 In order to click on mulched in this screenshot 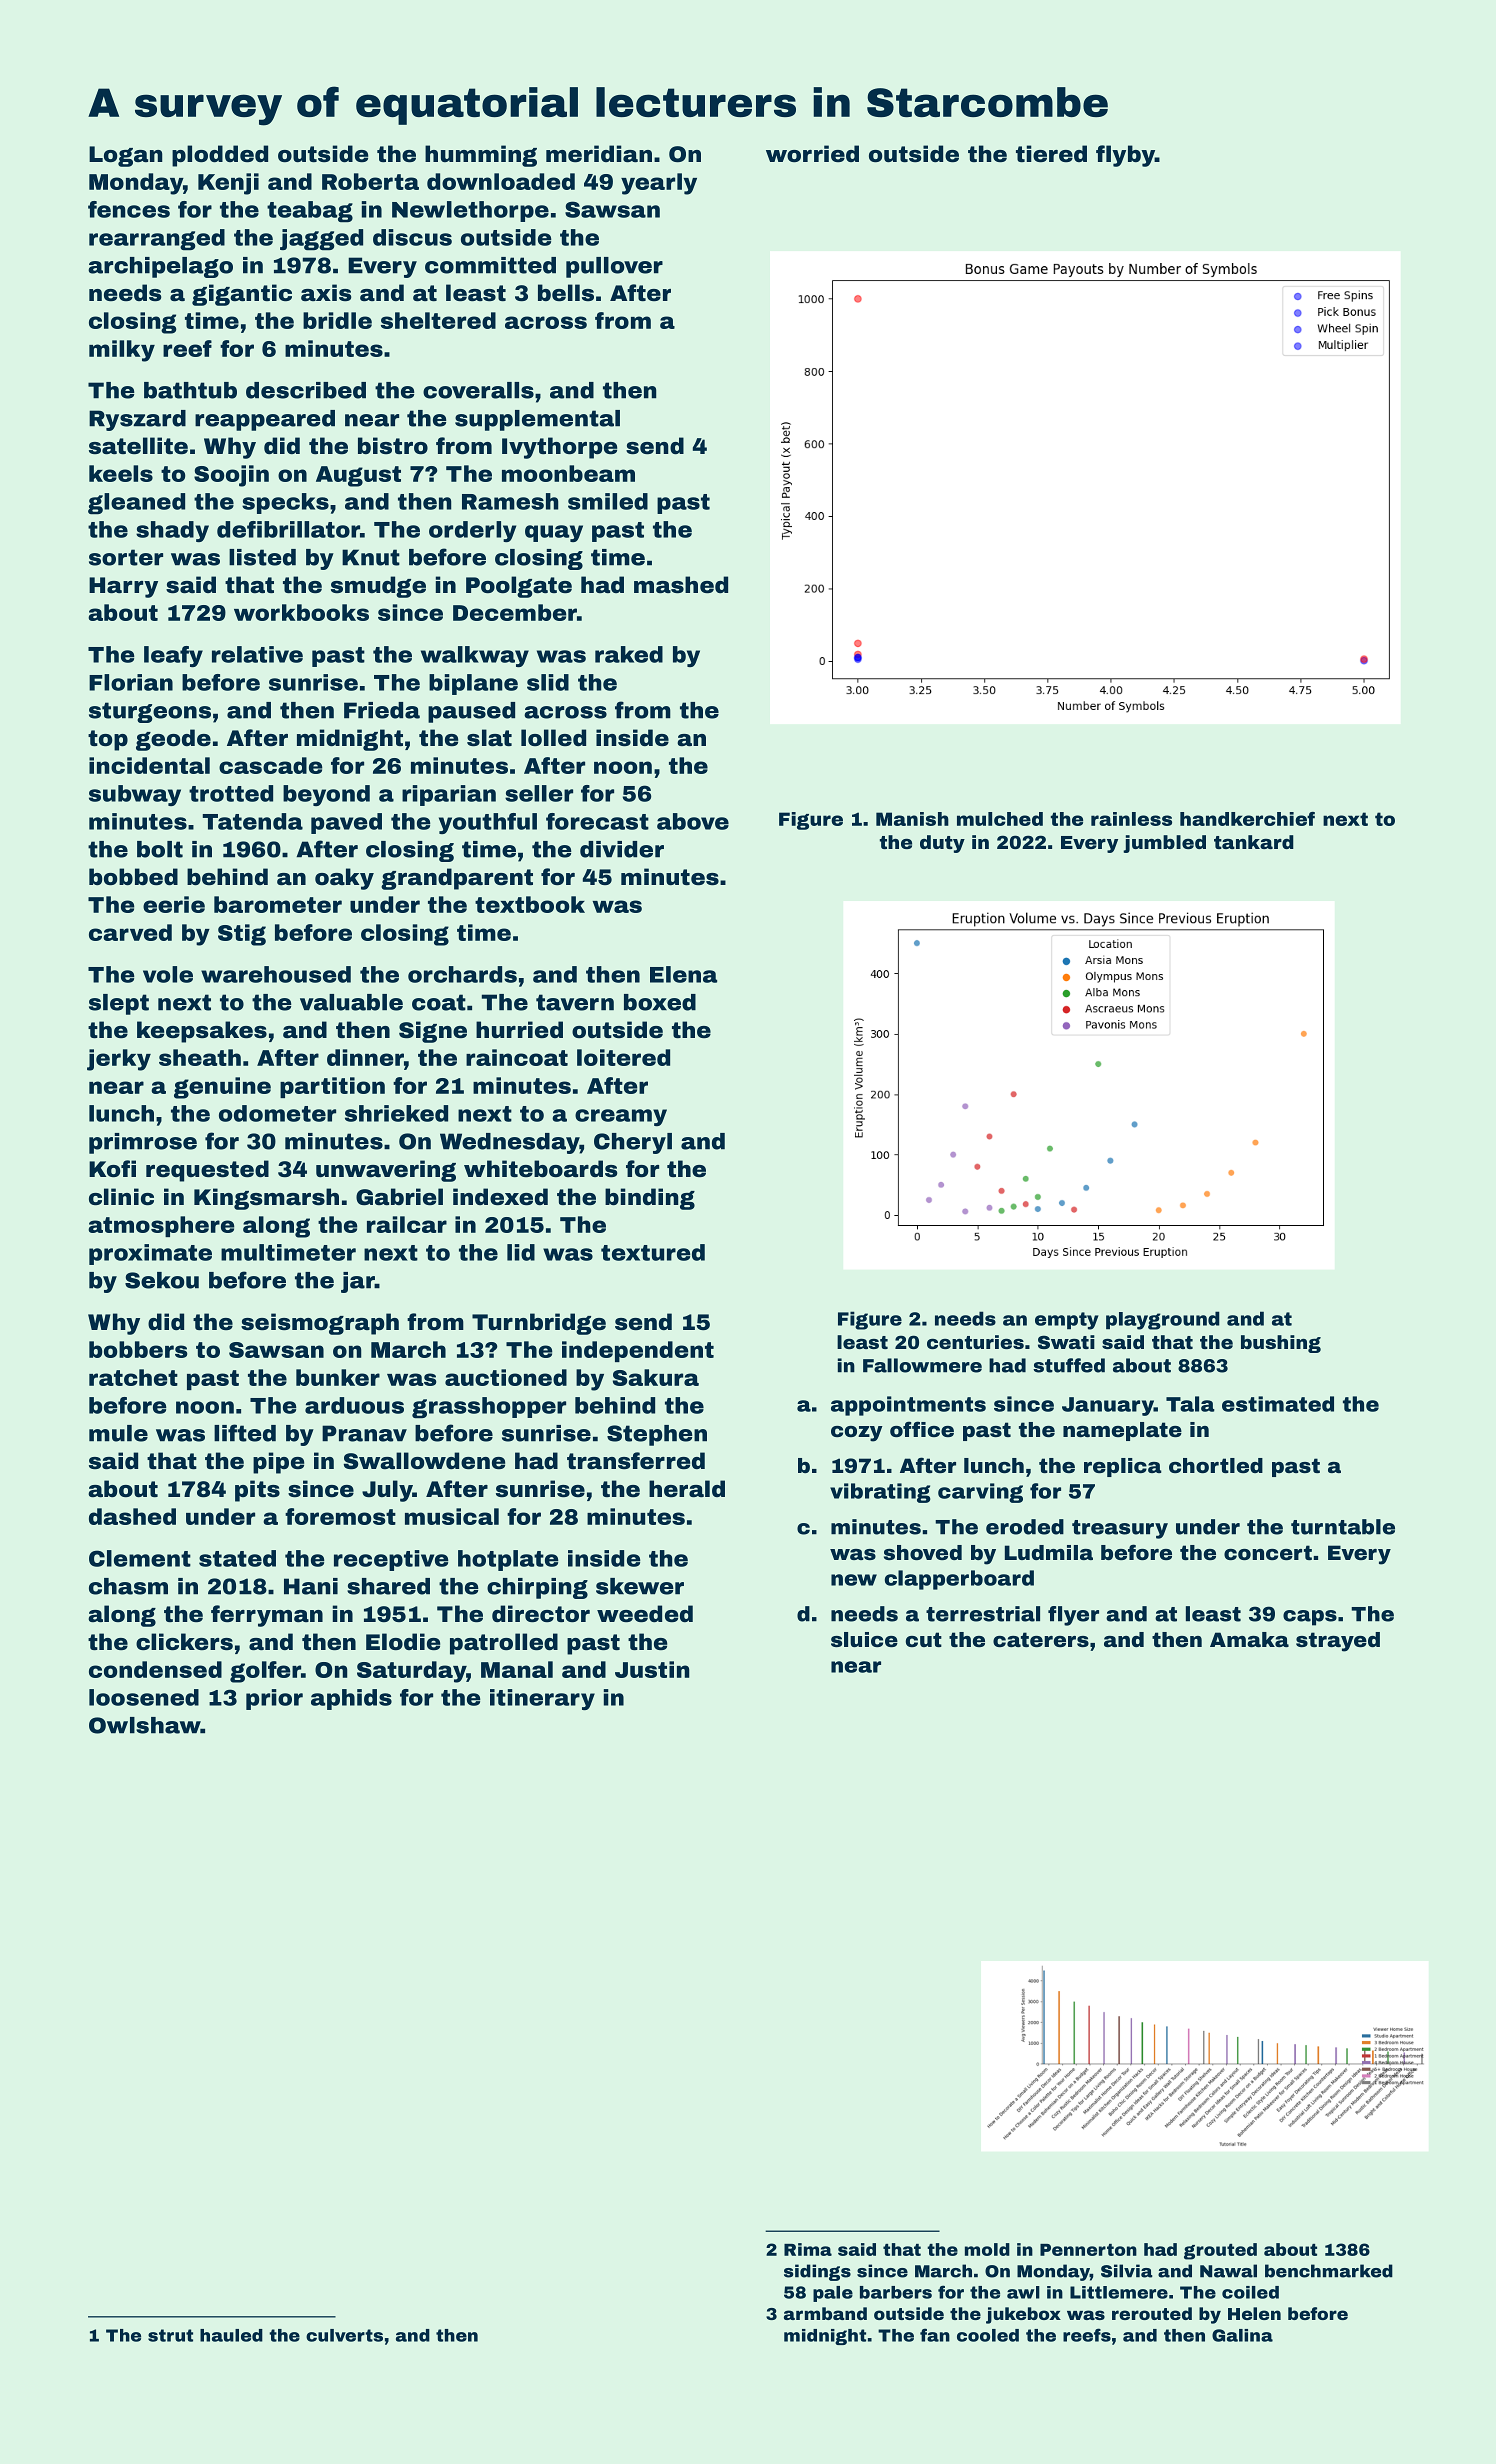, I will do `click(1000, 819)`.
